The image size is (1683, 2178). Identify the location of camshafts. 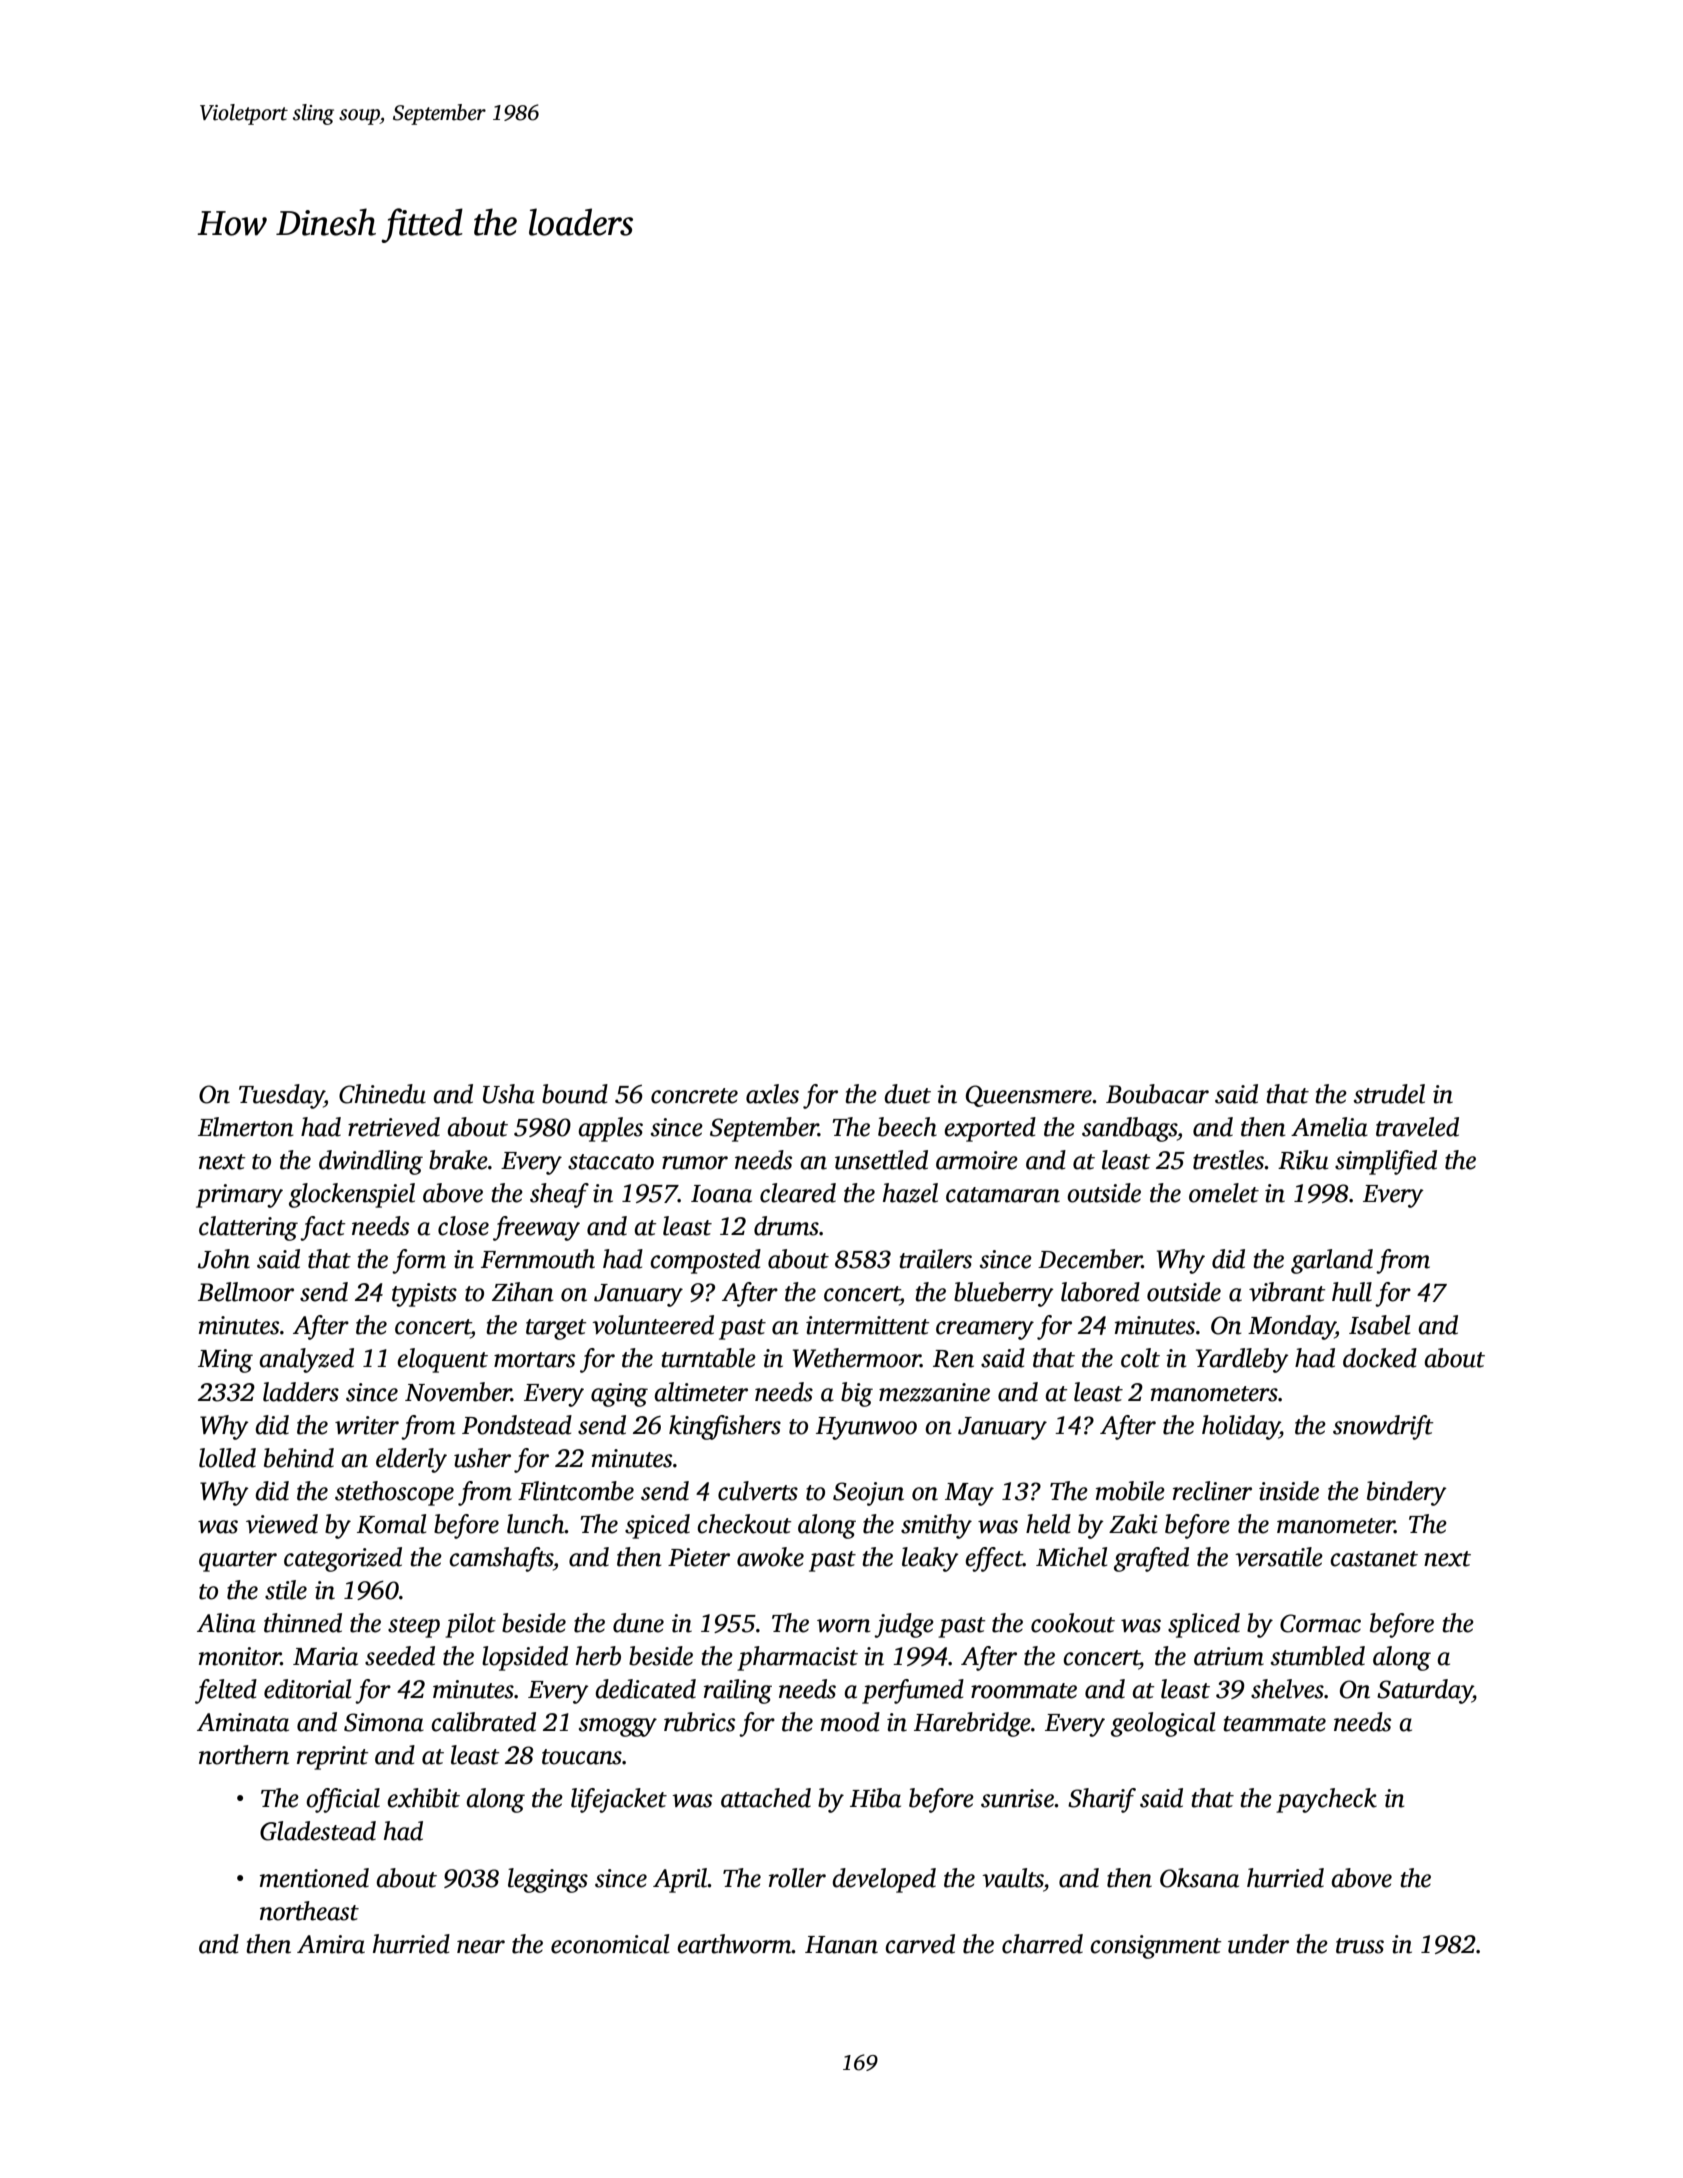
(501, 1559).
